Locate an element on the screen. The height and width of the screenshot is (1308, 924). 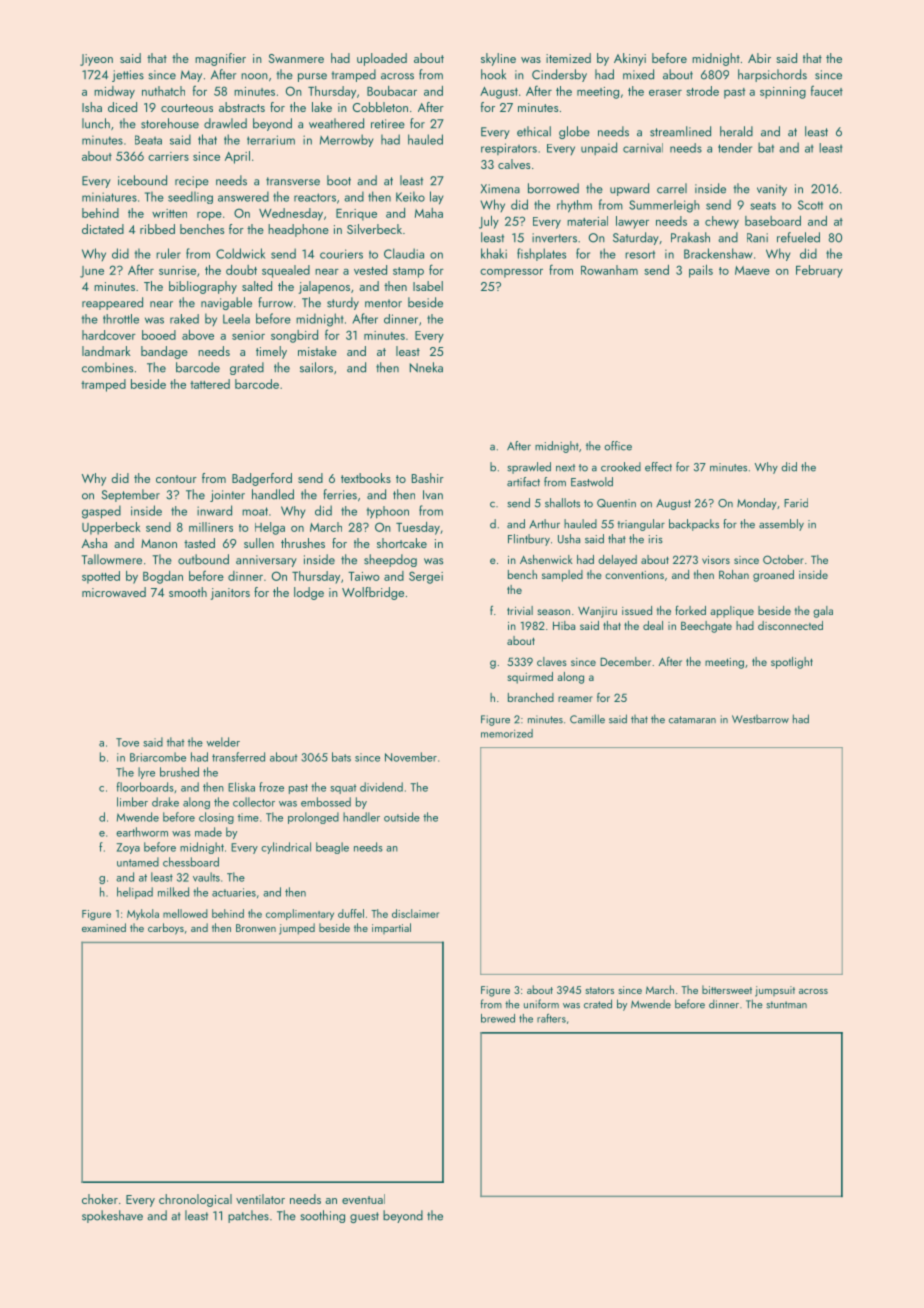
crated is located at coordinates (598, 1004).
